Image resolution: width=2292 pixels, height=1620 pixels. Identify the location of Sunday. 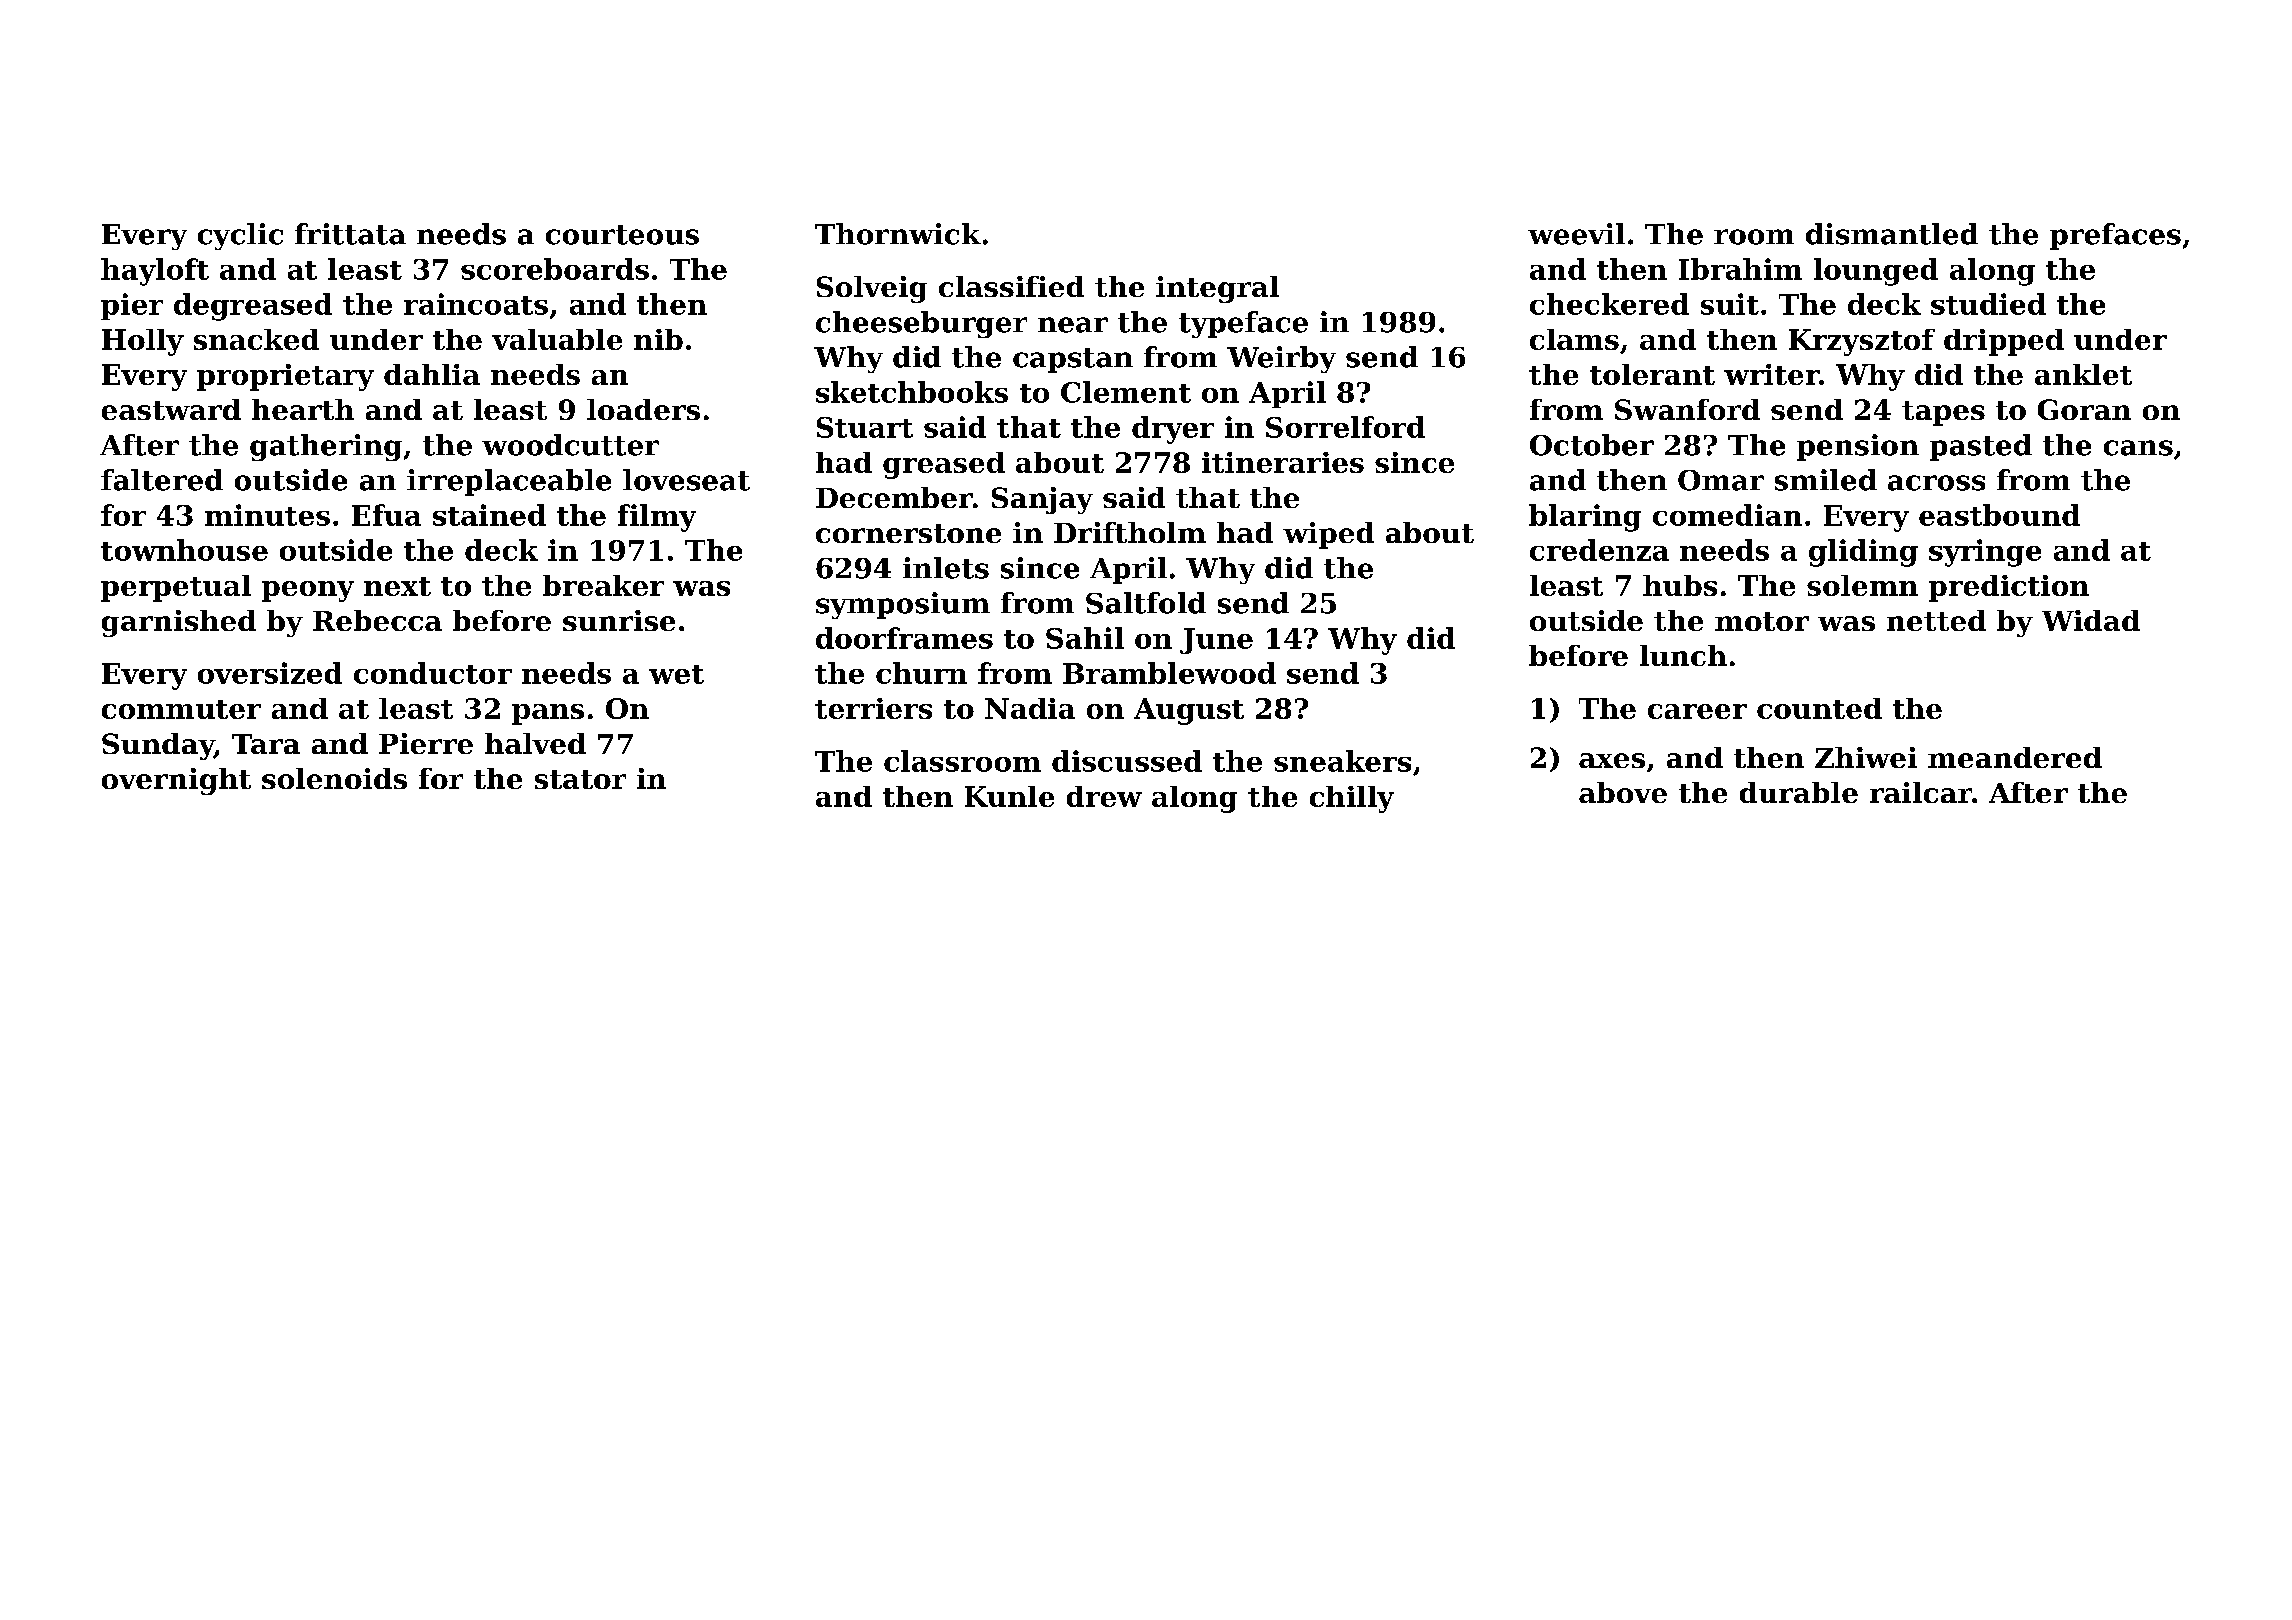
(158, 746).
